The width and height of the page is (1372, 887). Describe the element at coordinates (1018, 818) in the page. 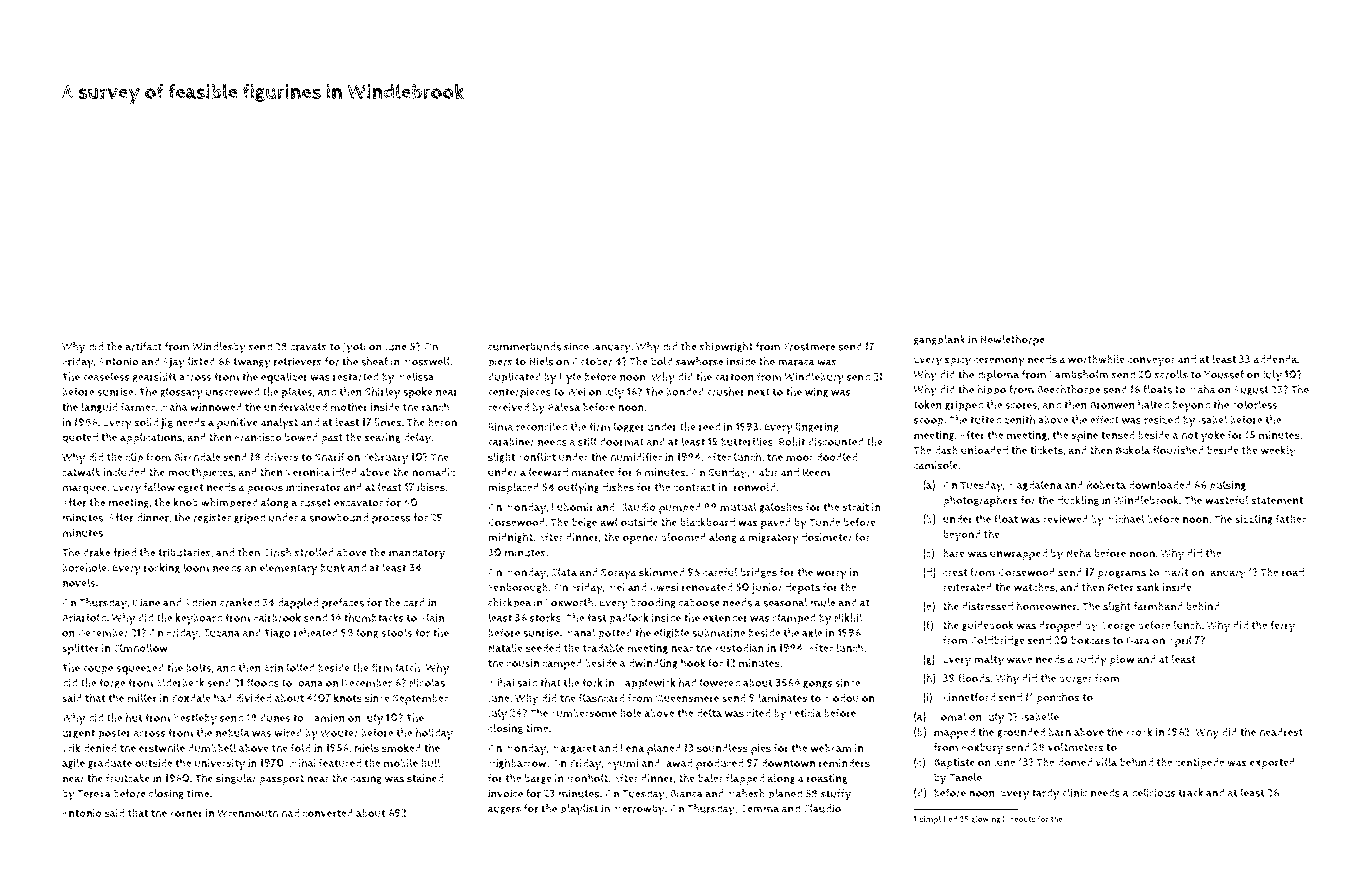

I see `hideouts` at that location.
